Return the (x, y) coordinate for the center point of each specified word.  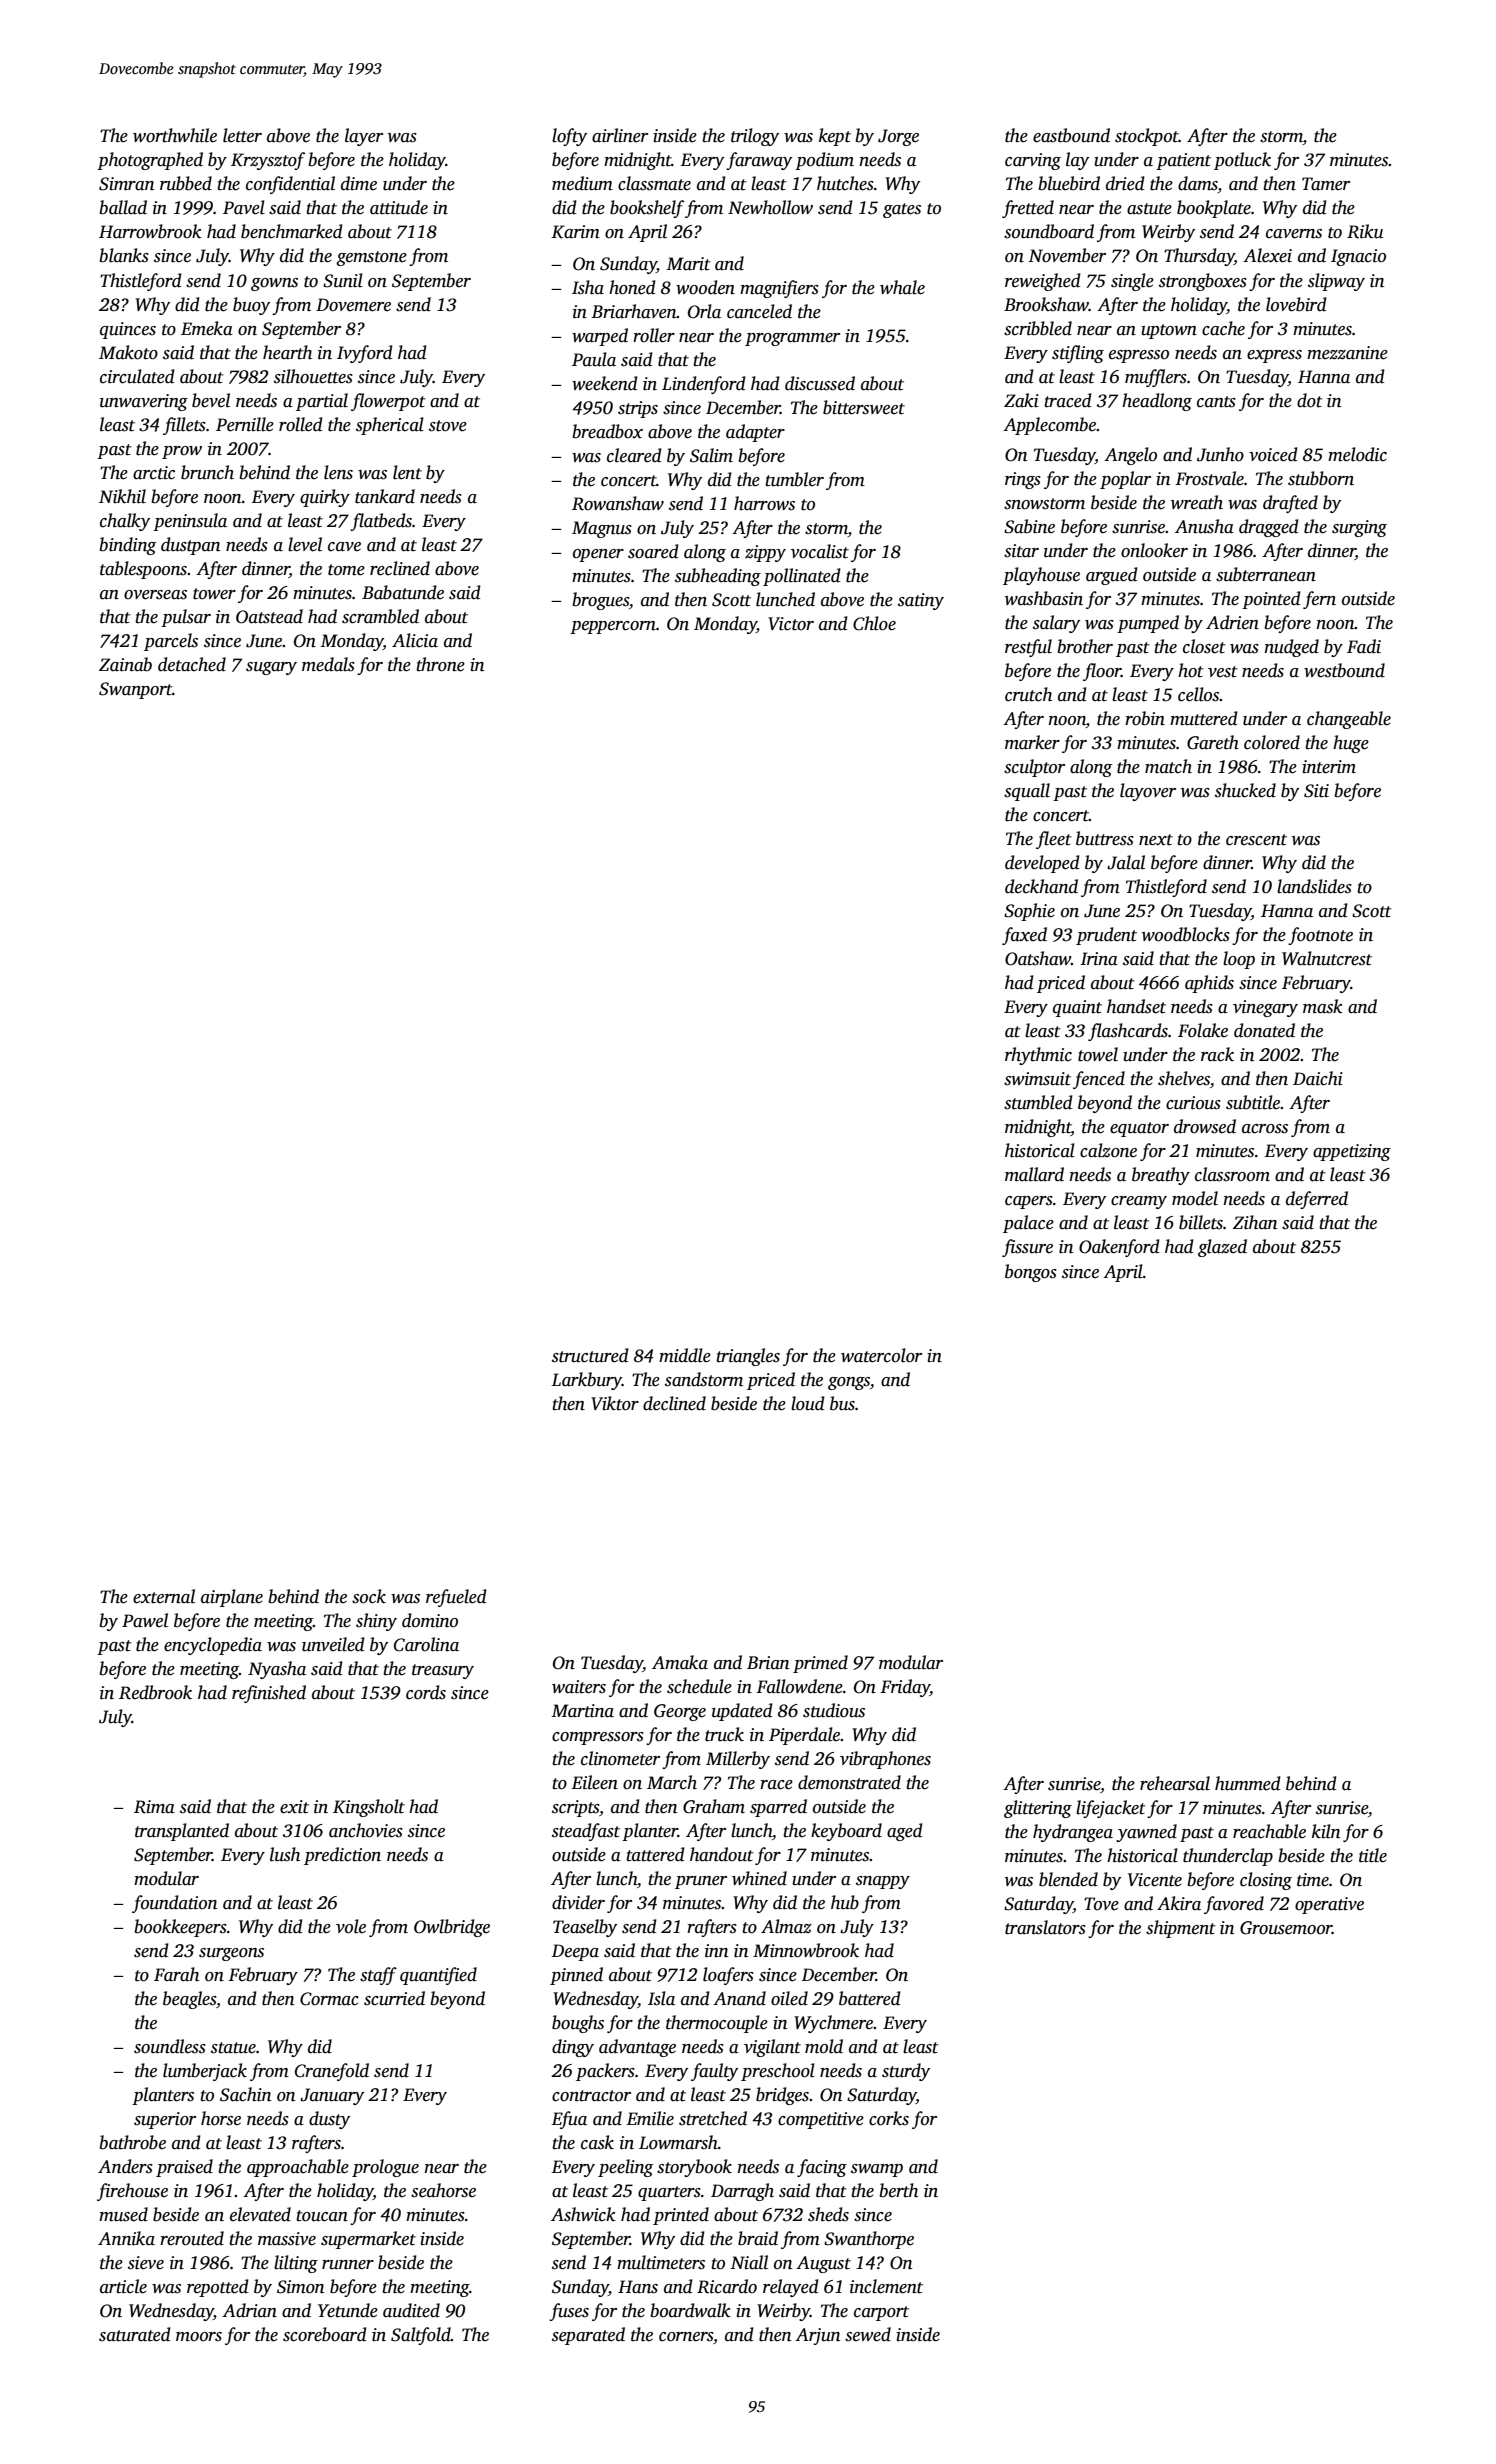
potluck (1242, 161)
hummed (1248, 1783)
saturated (135, 2334)
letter (242, 135)
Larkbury (586, 1381)
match (1168, 766)
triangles (748, 1357)
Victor (791, 624)
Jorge (898, 137)
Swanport (135, 690)
